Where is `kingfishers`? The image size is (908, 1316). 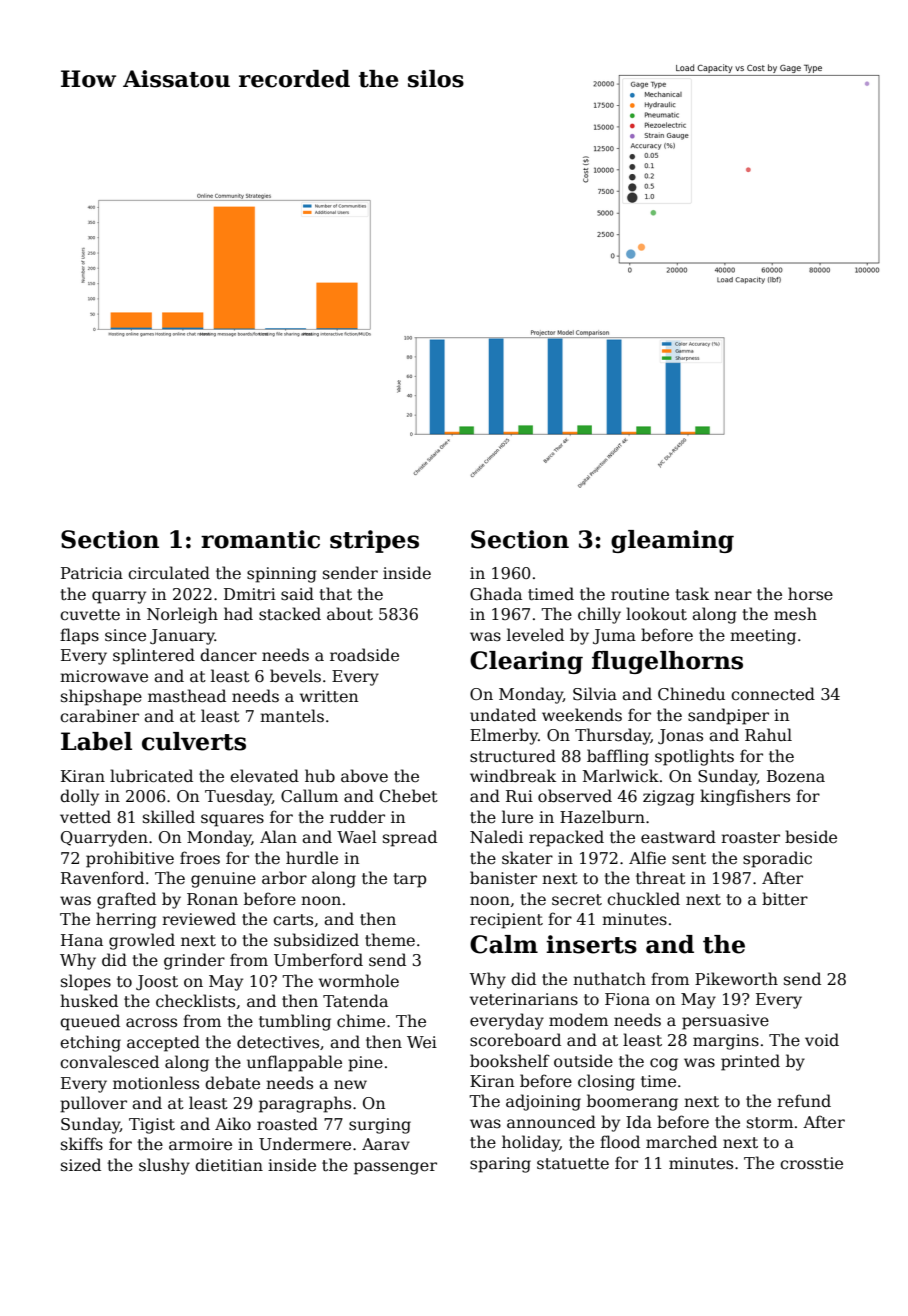
kingfishers is located at coordinates (745, 797).
